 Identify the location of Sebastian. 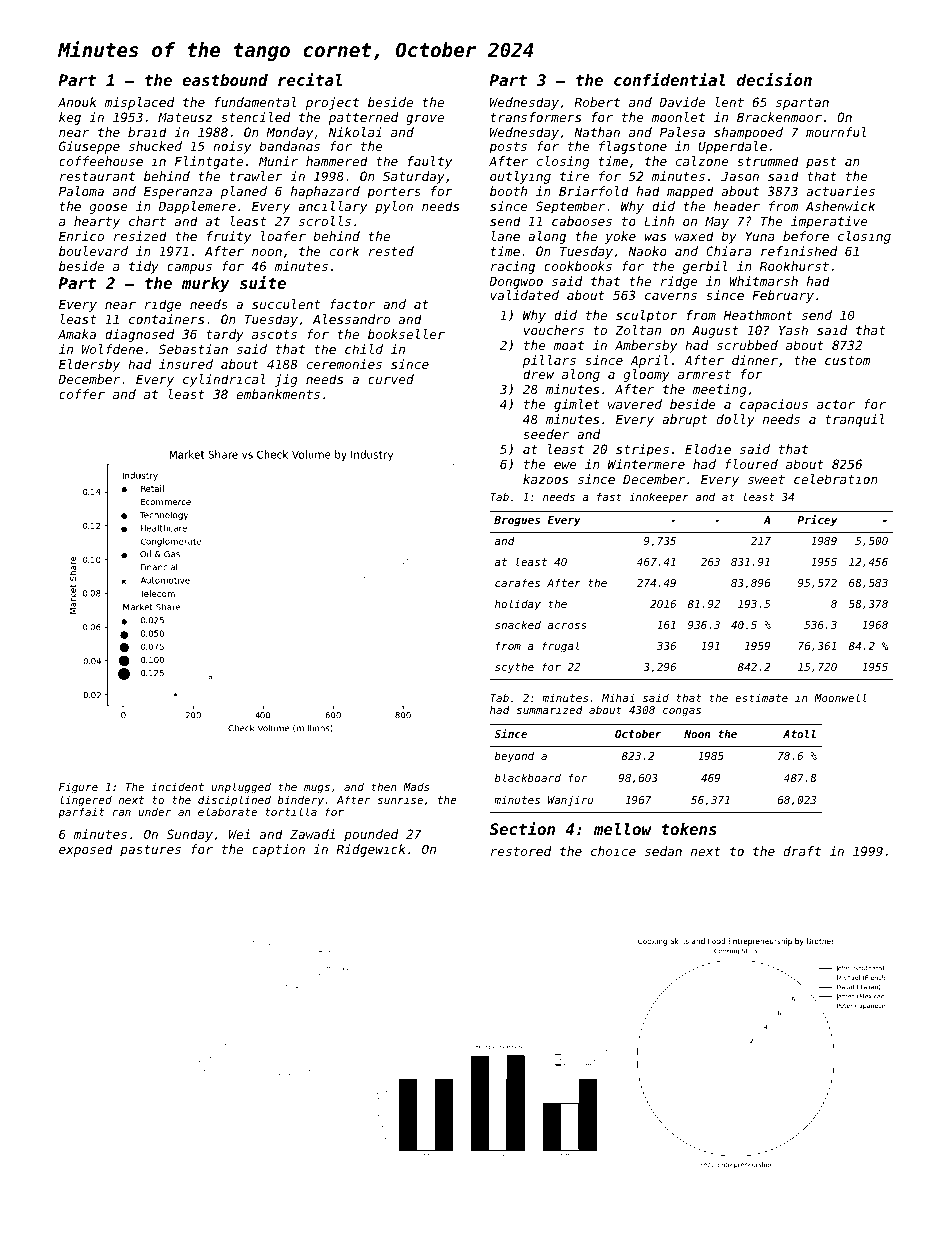
(193, 349).
